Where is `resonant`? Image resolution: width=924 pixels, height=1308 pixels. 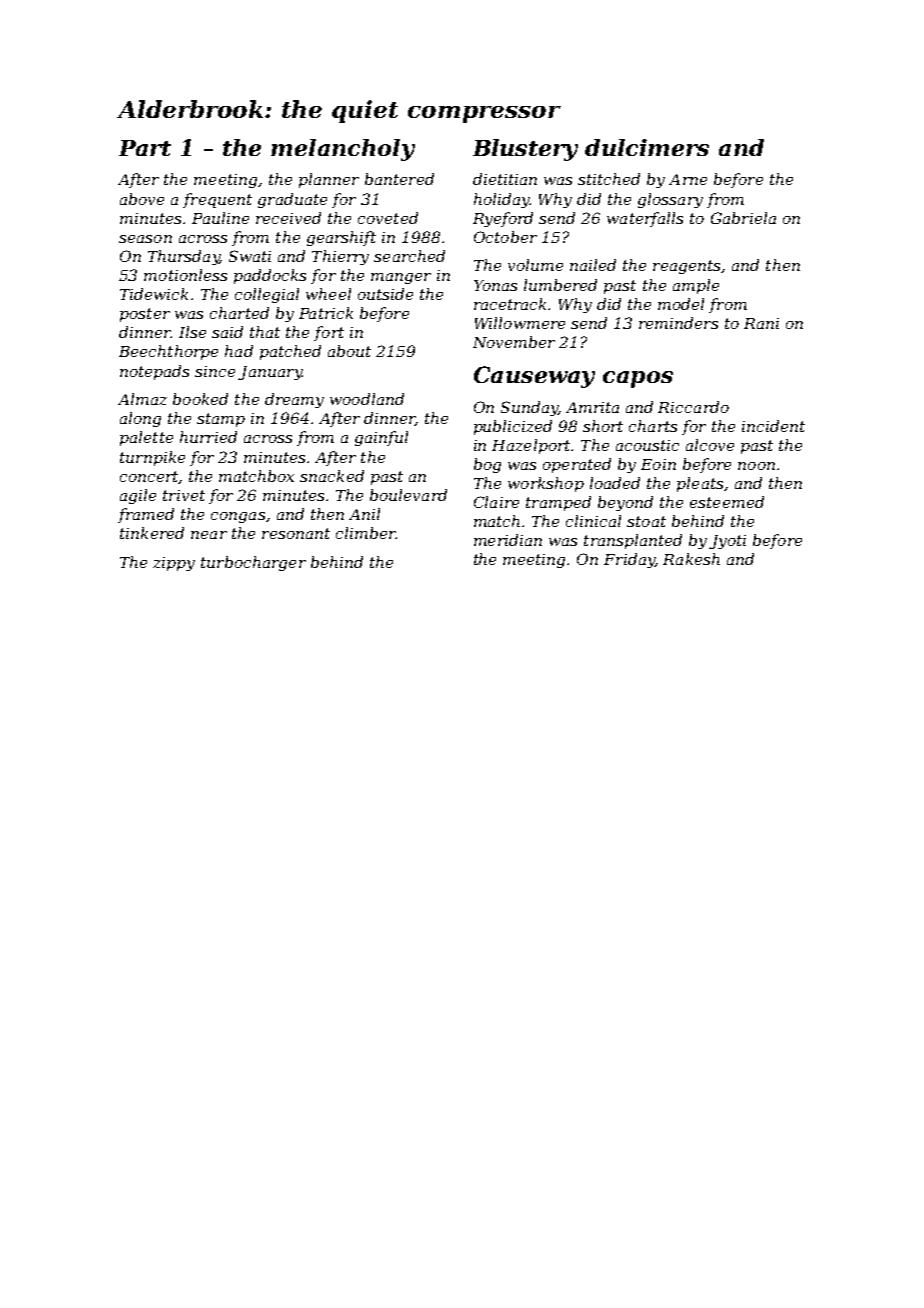
resonant is located at coordinates (296, 533).
